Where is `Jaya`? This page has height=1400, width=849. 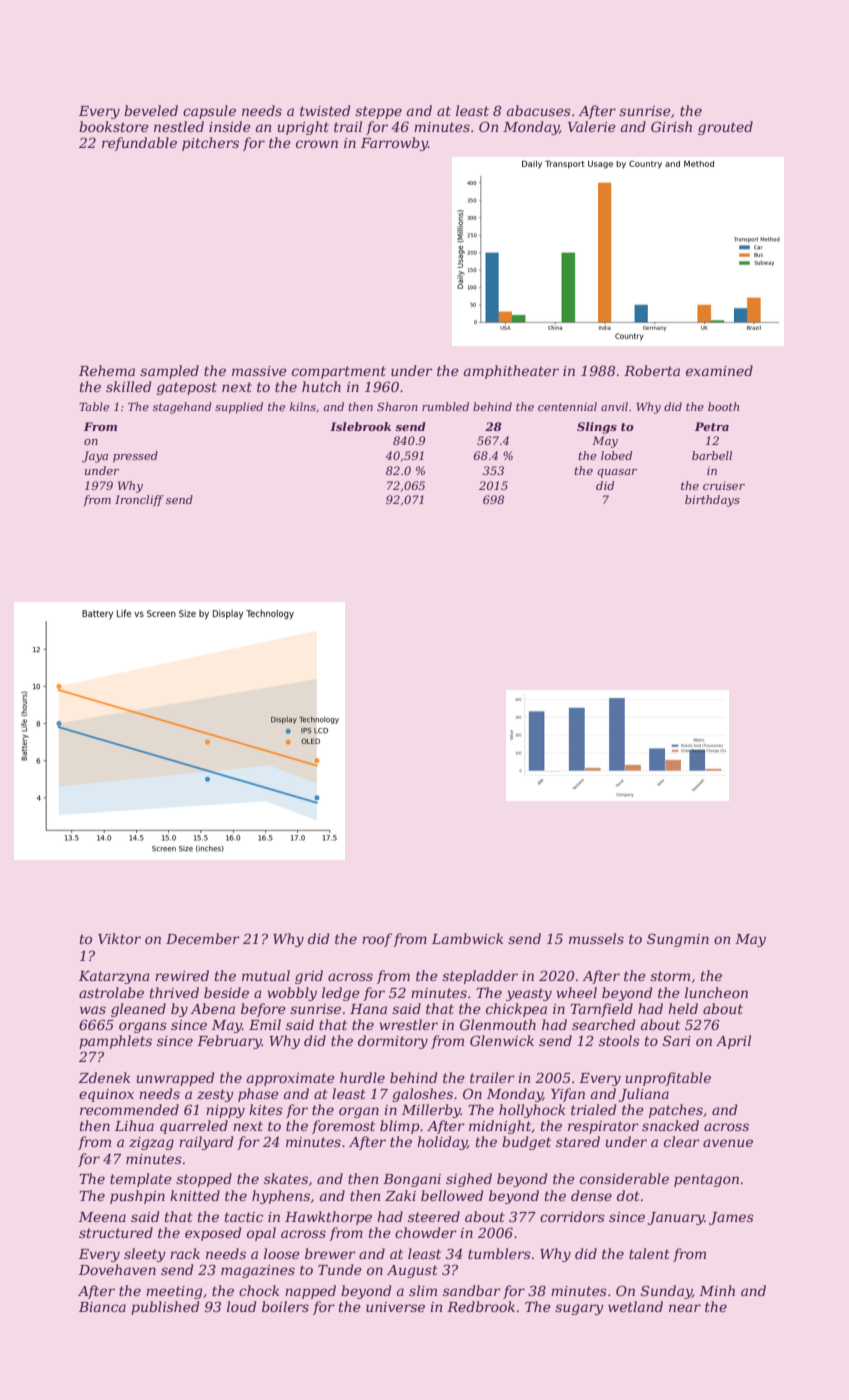
Jaya is located at coordinates (95, 457).
